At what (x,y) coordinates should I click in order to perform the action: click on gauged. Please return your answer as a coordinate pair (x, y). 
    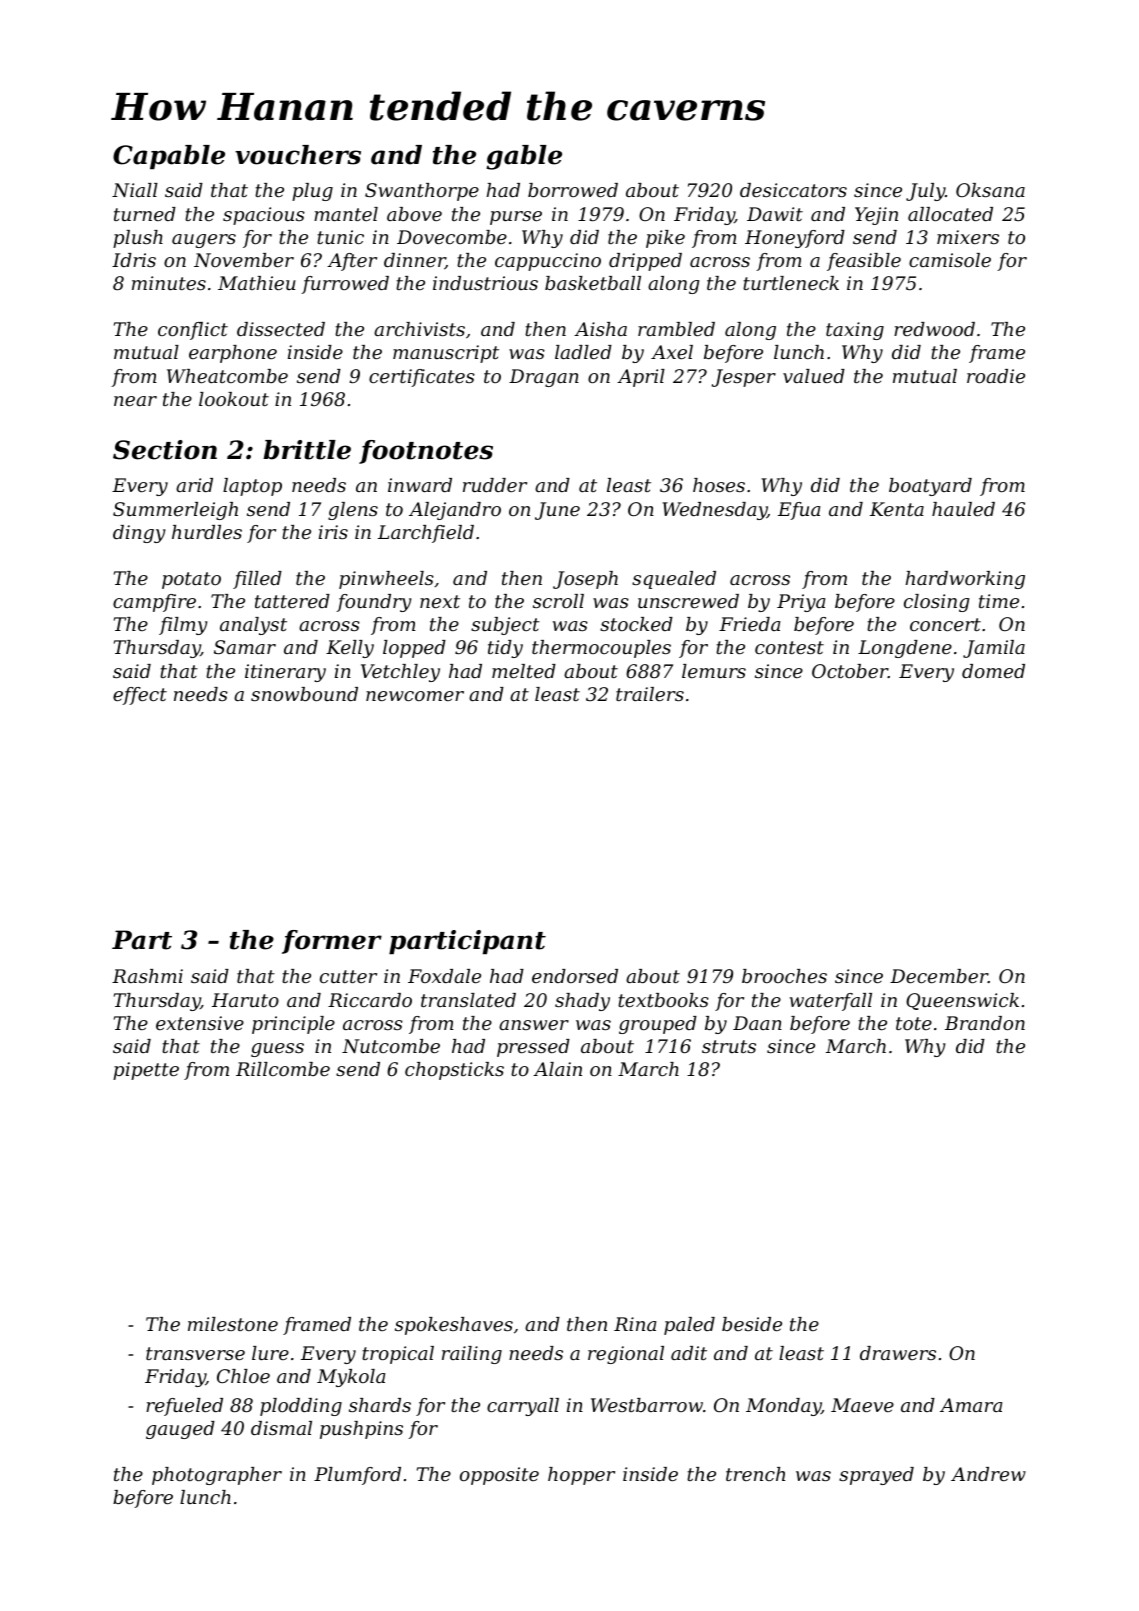
    Looking at the image, I should click on (180, 1430).
